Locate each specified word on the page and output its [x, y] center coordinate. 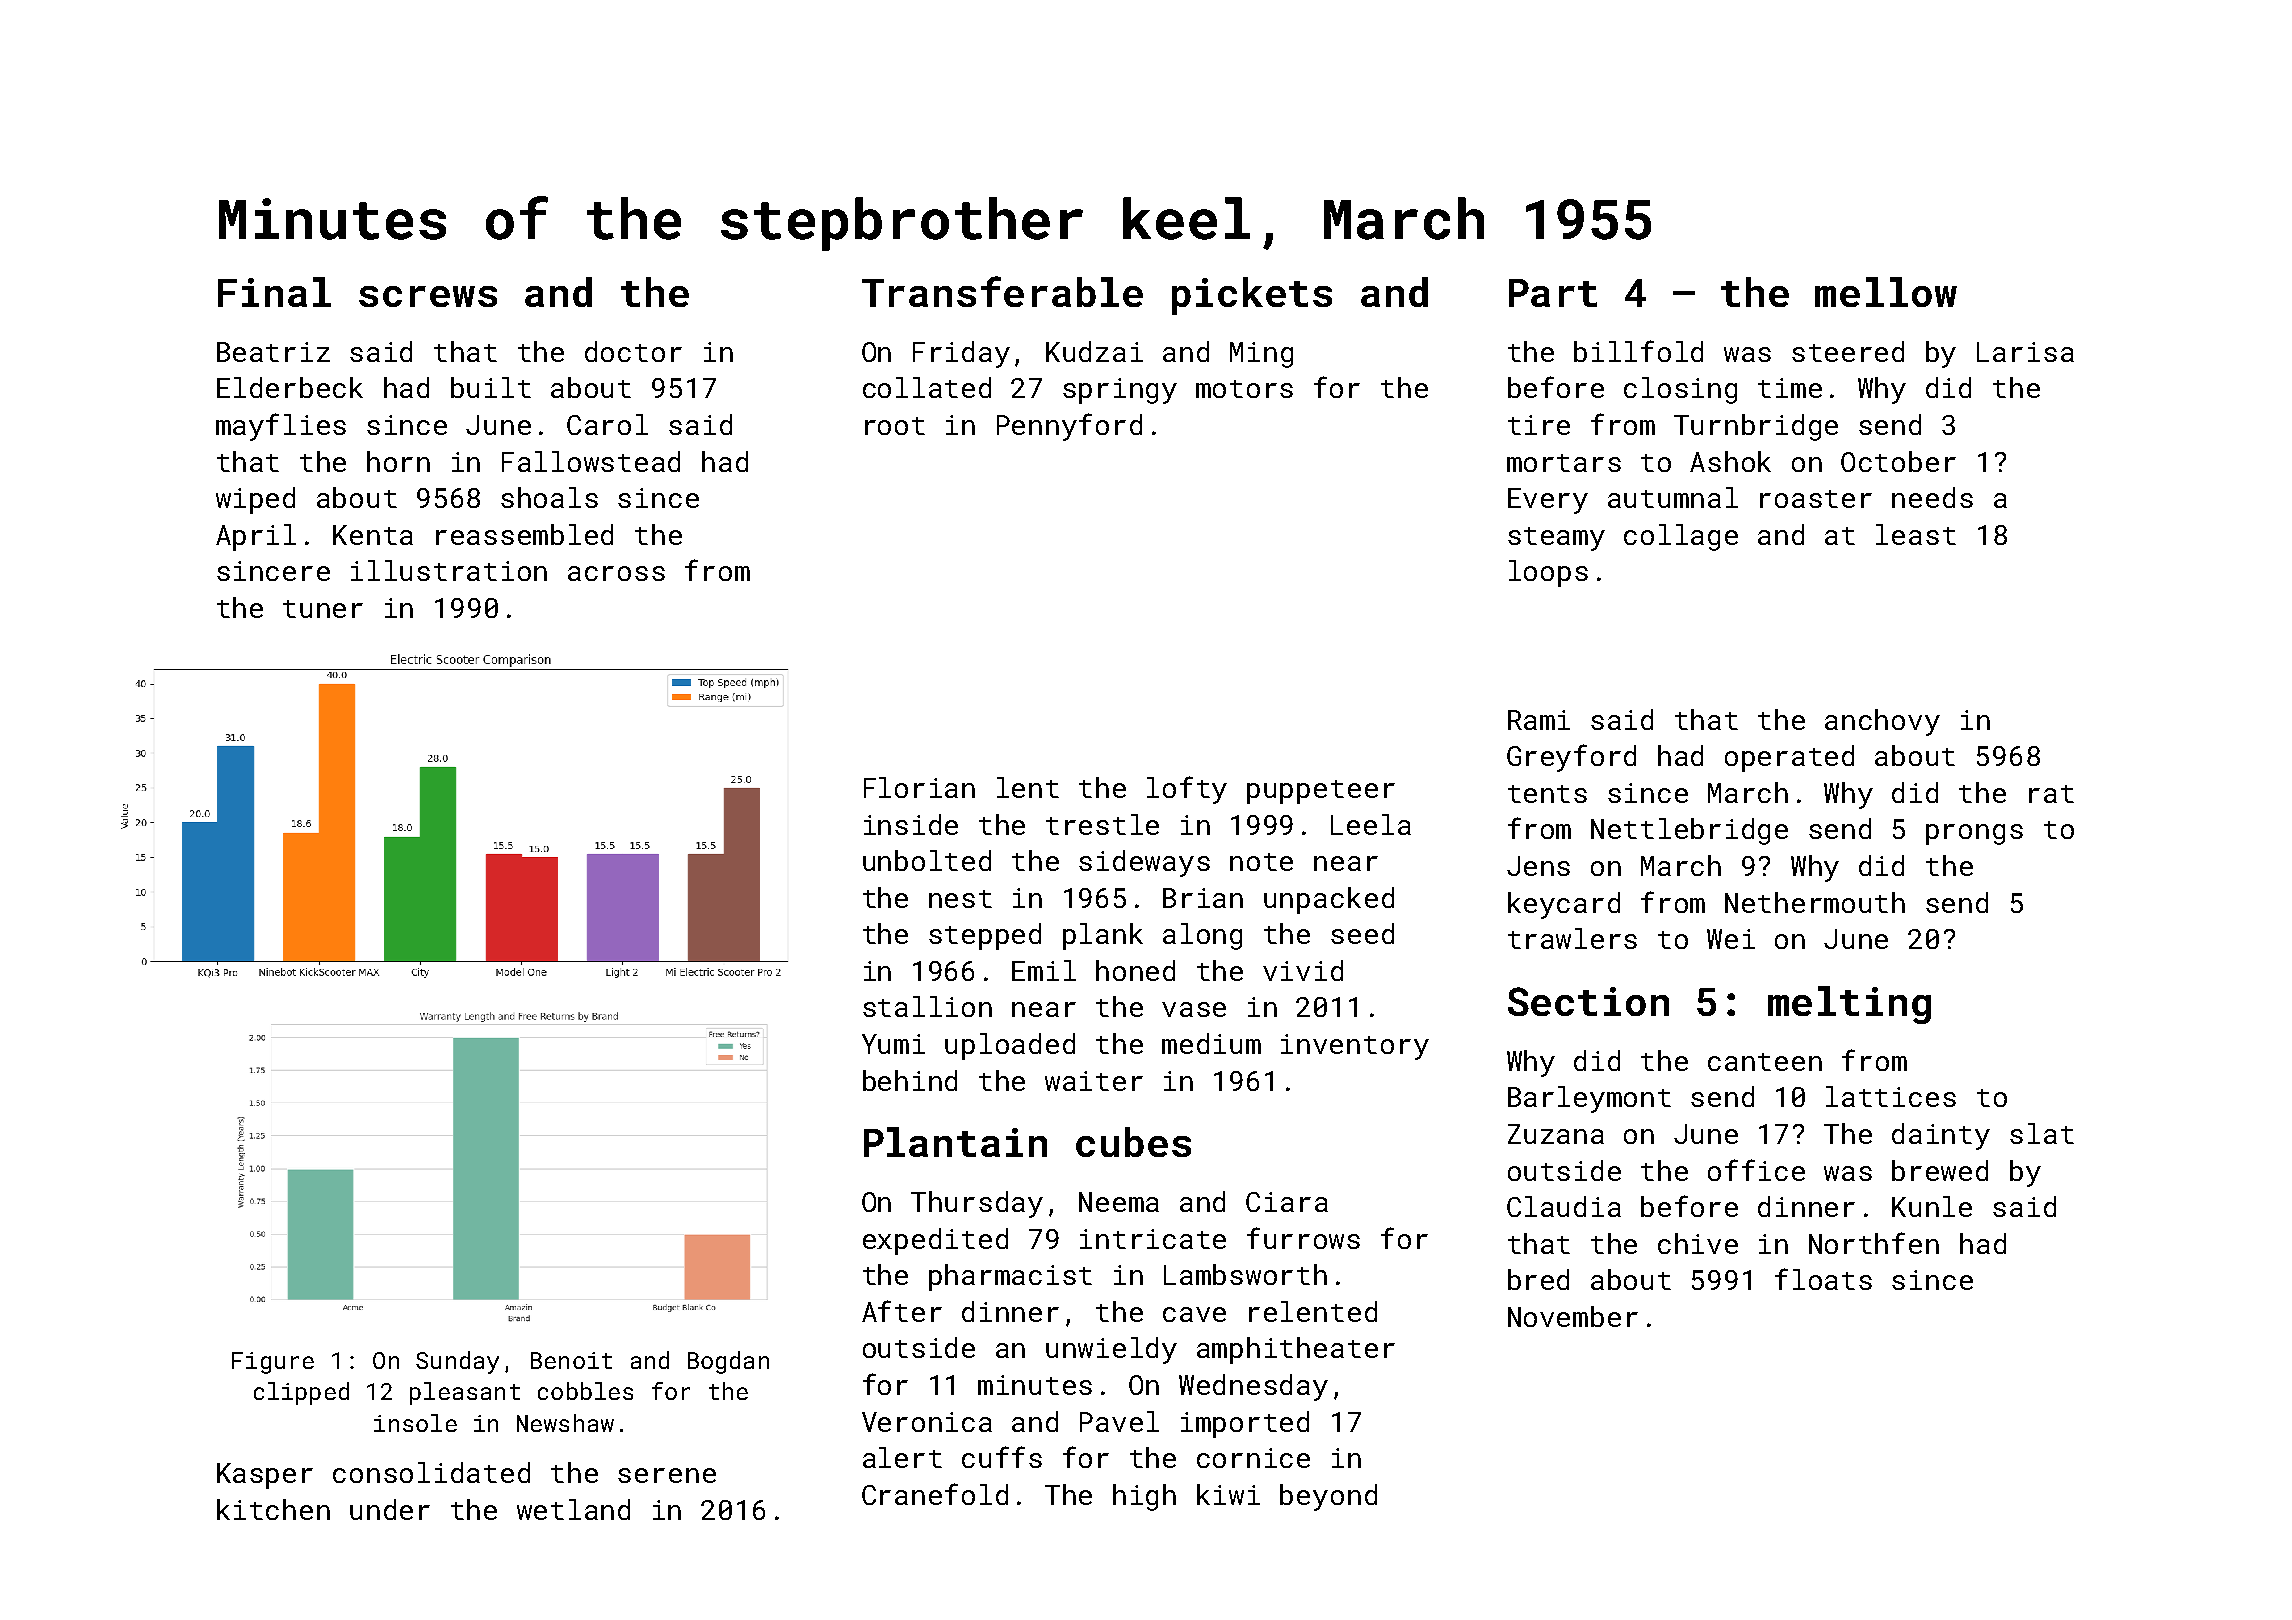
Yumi [893, 1044]
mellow [1886, 292]
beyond [1328, 1497]
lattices [1891, 1096]
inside [911, 824]
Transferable [1002, 291]
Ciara [1287, 1202]
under [390, 1509]
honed [1135, 970]
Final [274, 292]
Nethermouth [1815, 902]
